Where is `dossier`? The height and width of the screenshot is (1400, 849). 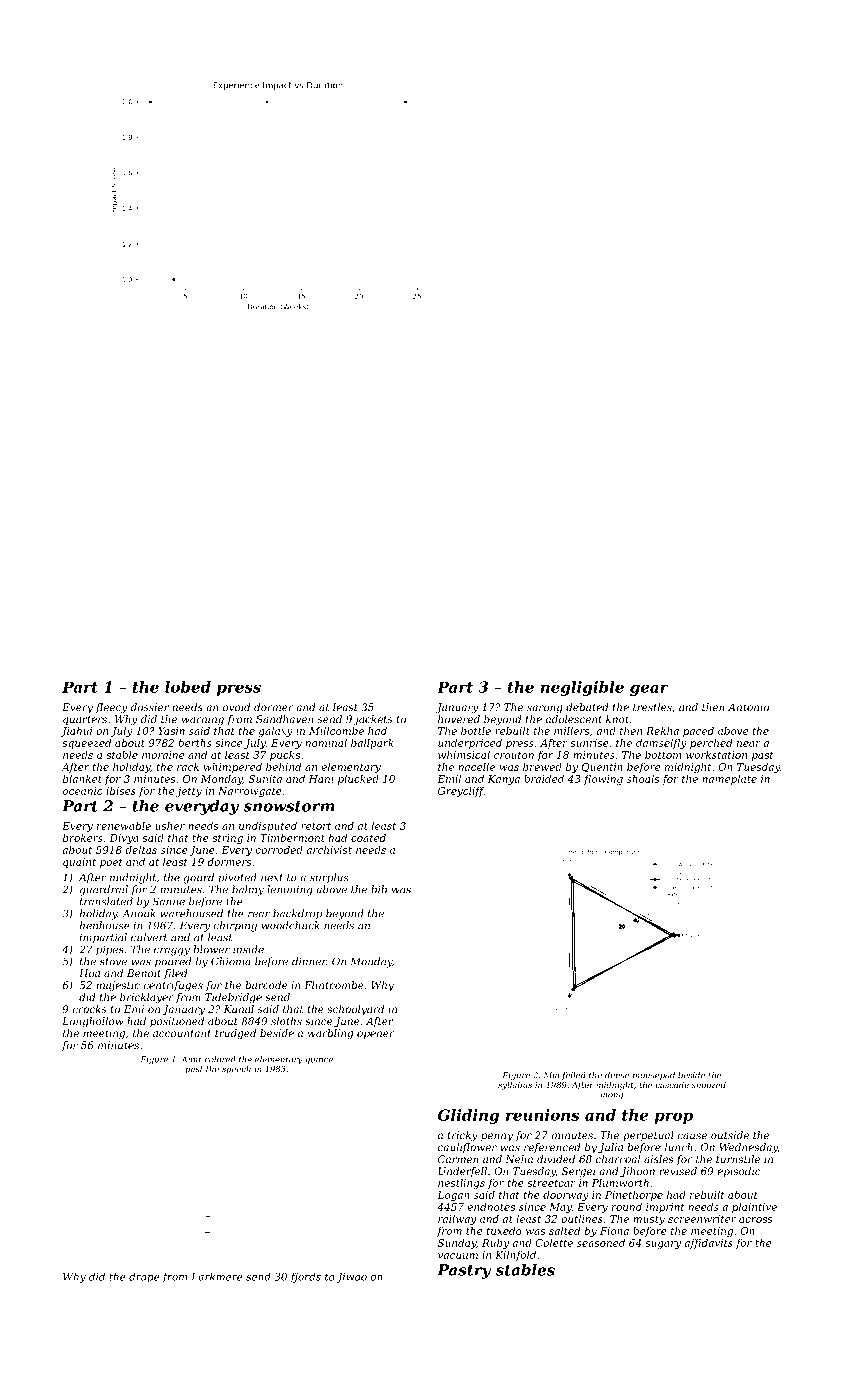
dossier is located at coordinates (150, 707).
